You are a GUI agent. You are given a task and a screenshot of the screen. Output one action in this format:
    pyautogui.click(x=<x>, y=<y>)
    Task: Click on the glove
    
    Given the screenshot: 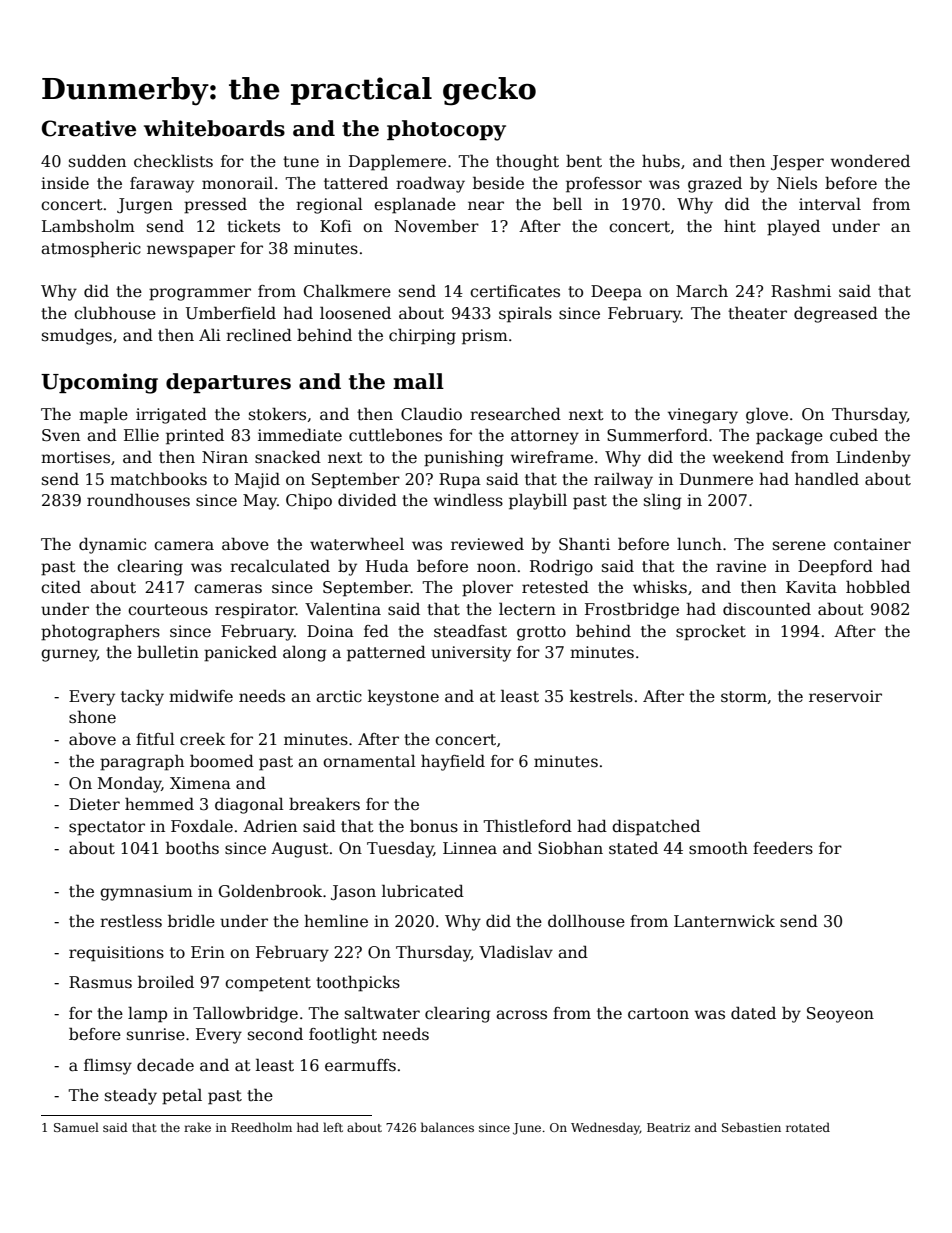 What is the action you would take?
    pyautogui.click(x=767, y=415)
